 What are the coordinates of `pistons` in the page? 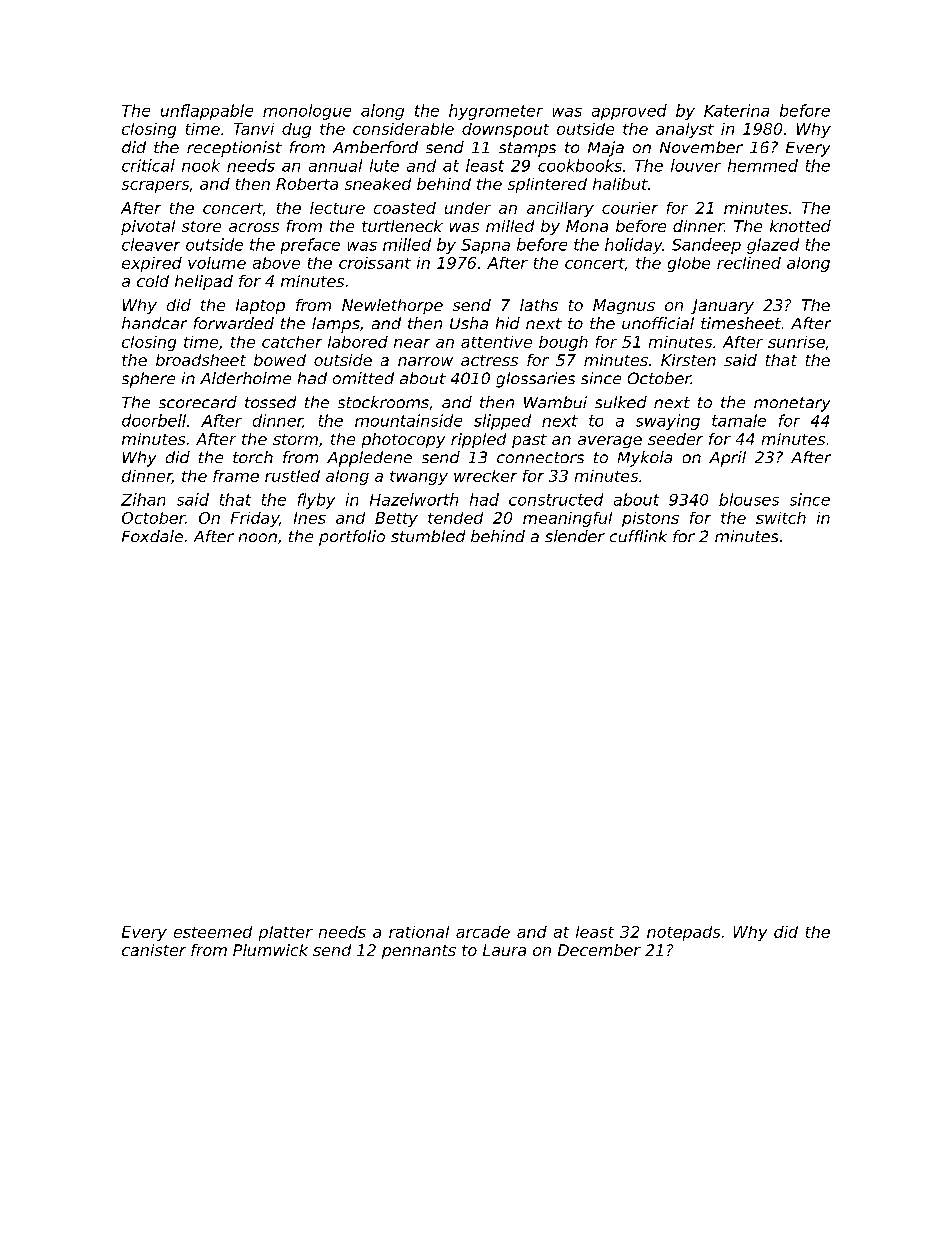 It's located at (650, 519).
